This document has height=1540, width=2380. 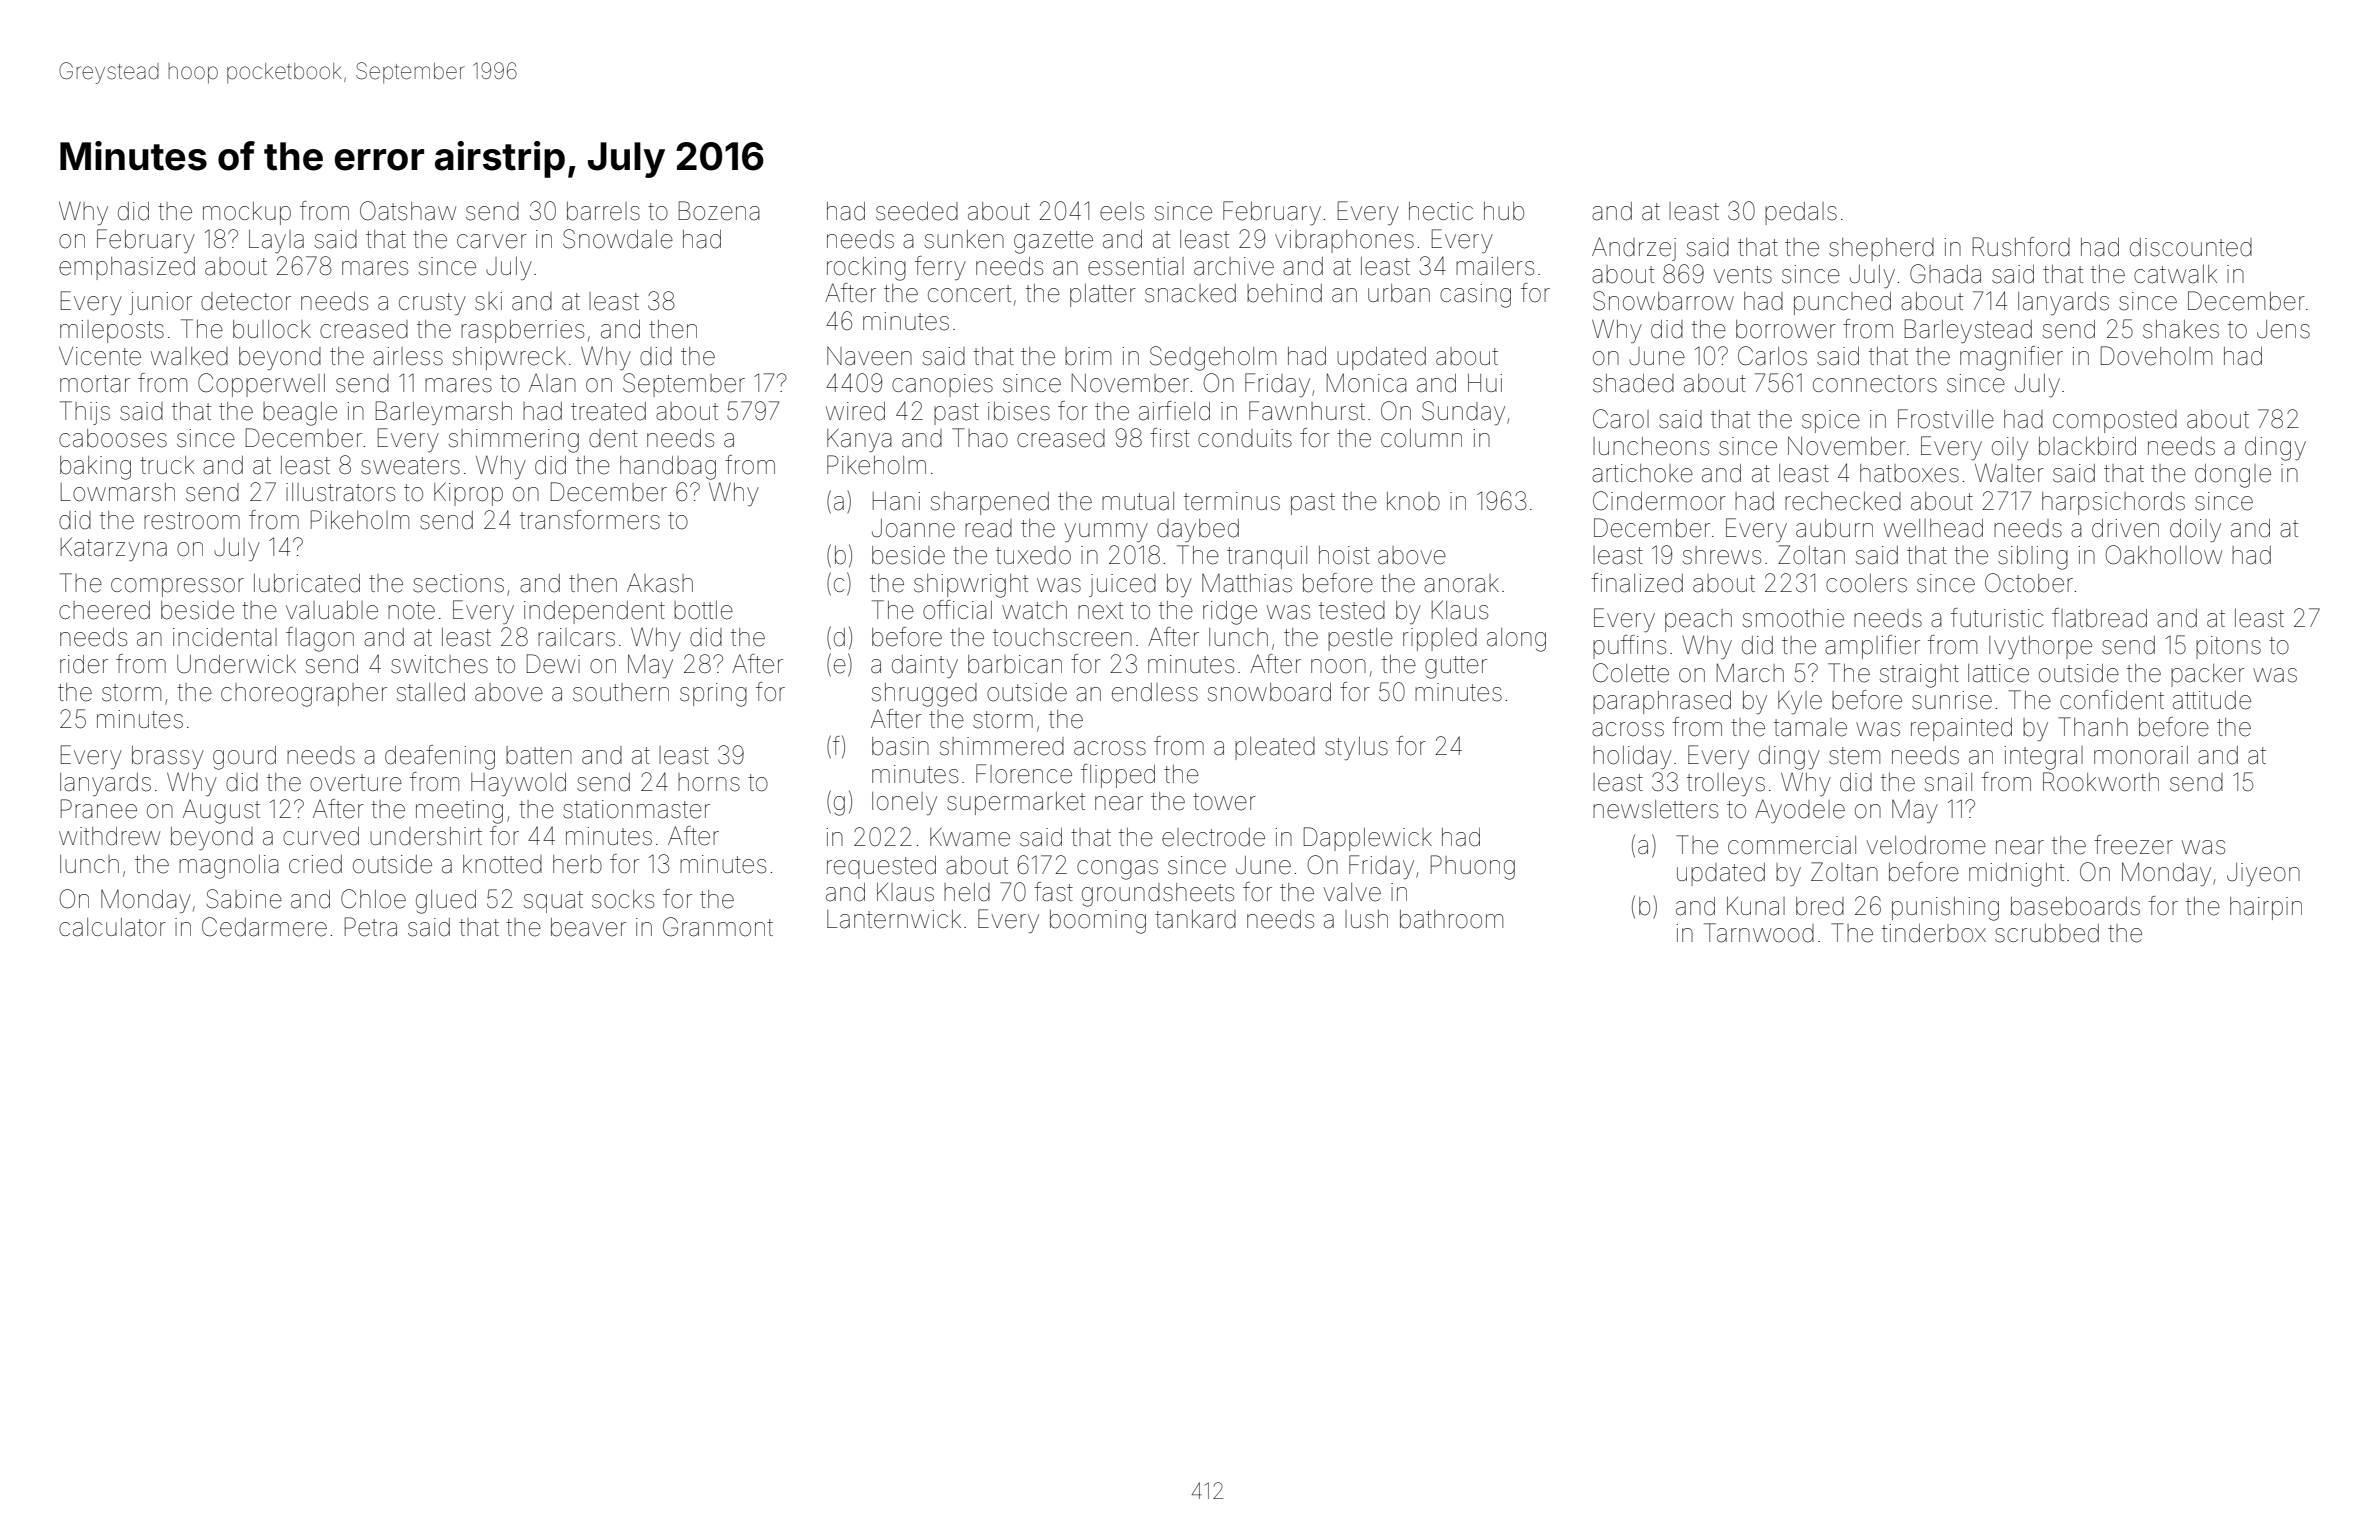 What do you see at coordinates (603, 211) in the document?
I see `barrels` at bounding box center [603, 211].
